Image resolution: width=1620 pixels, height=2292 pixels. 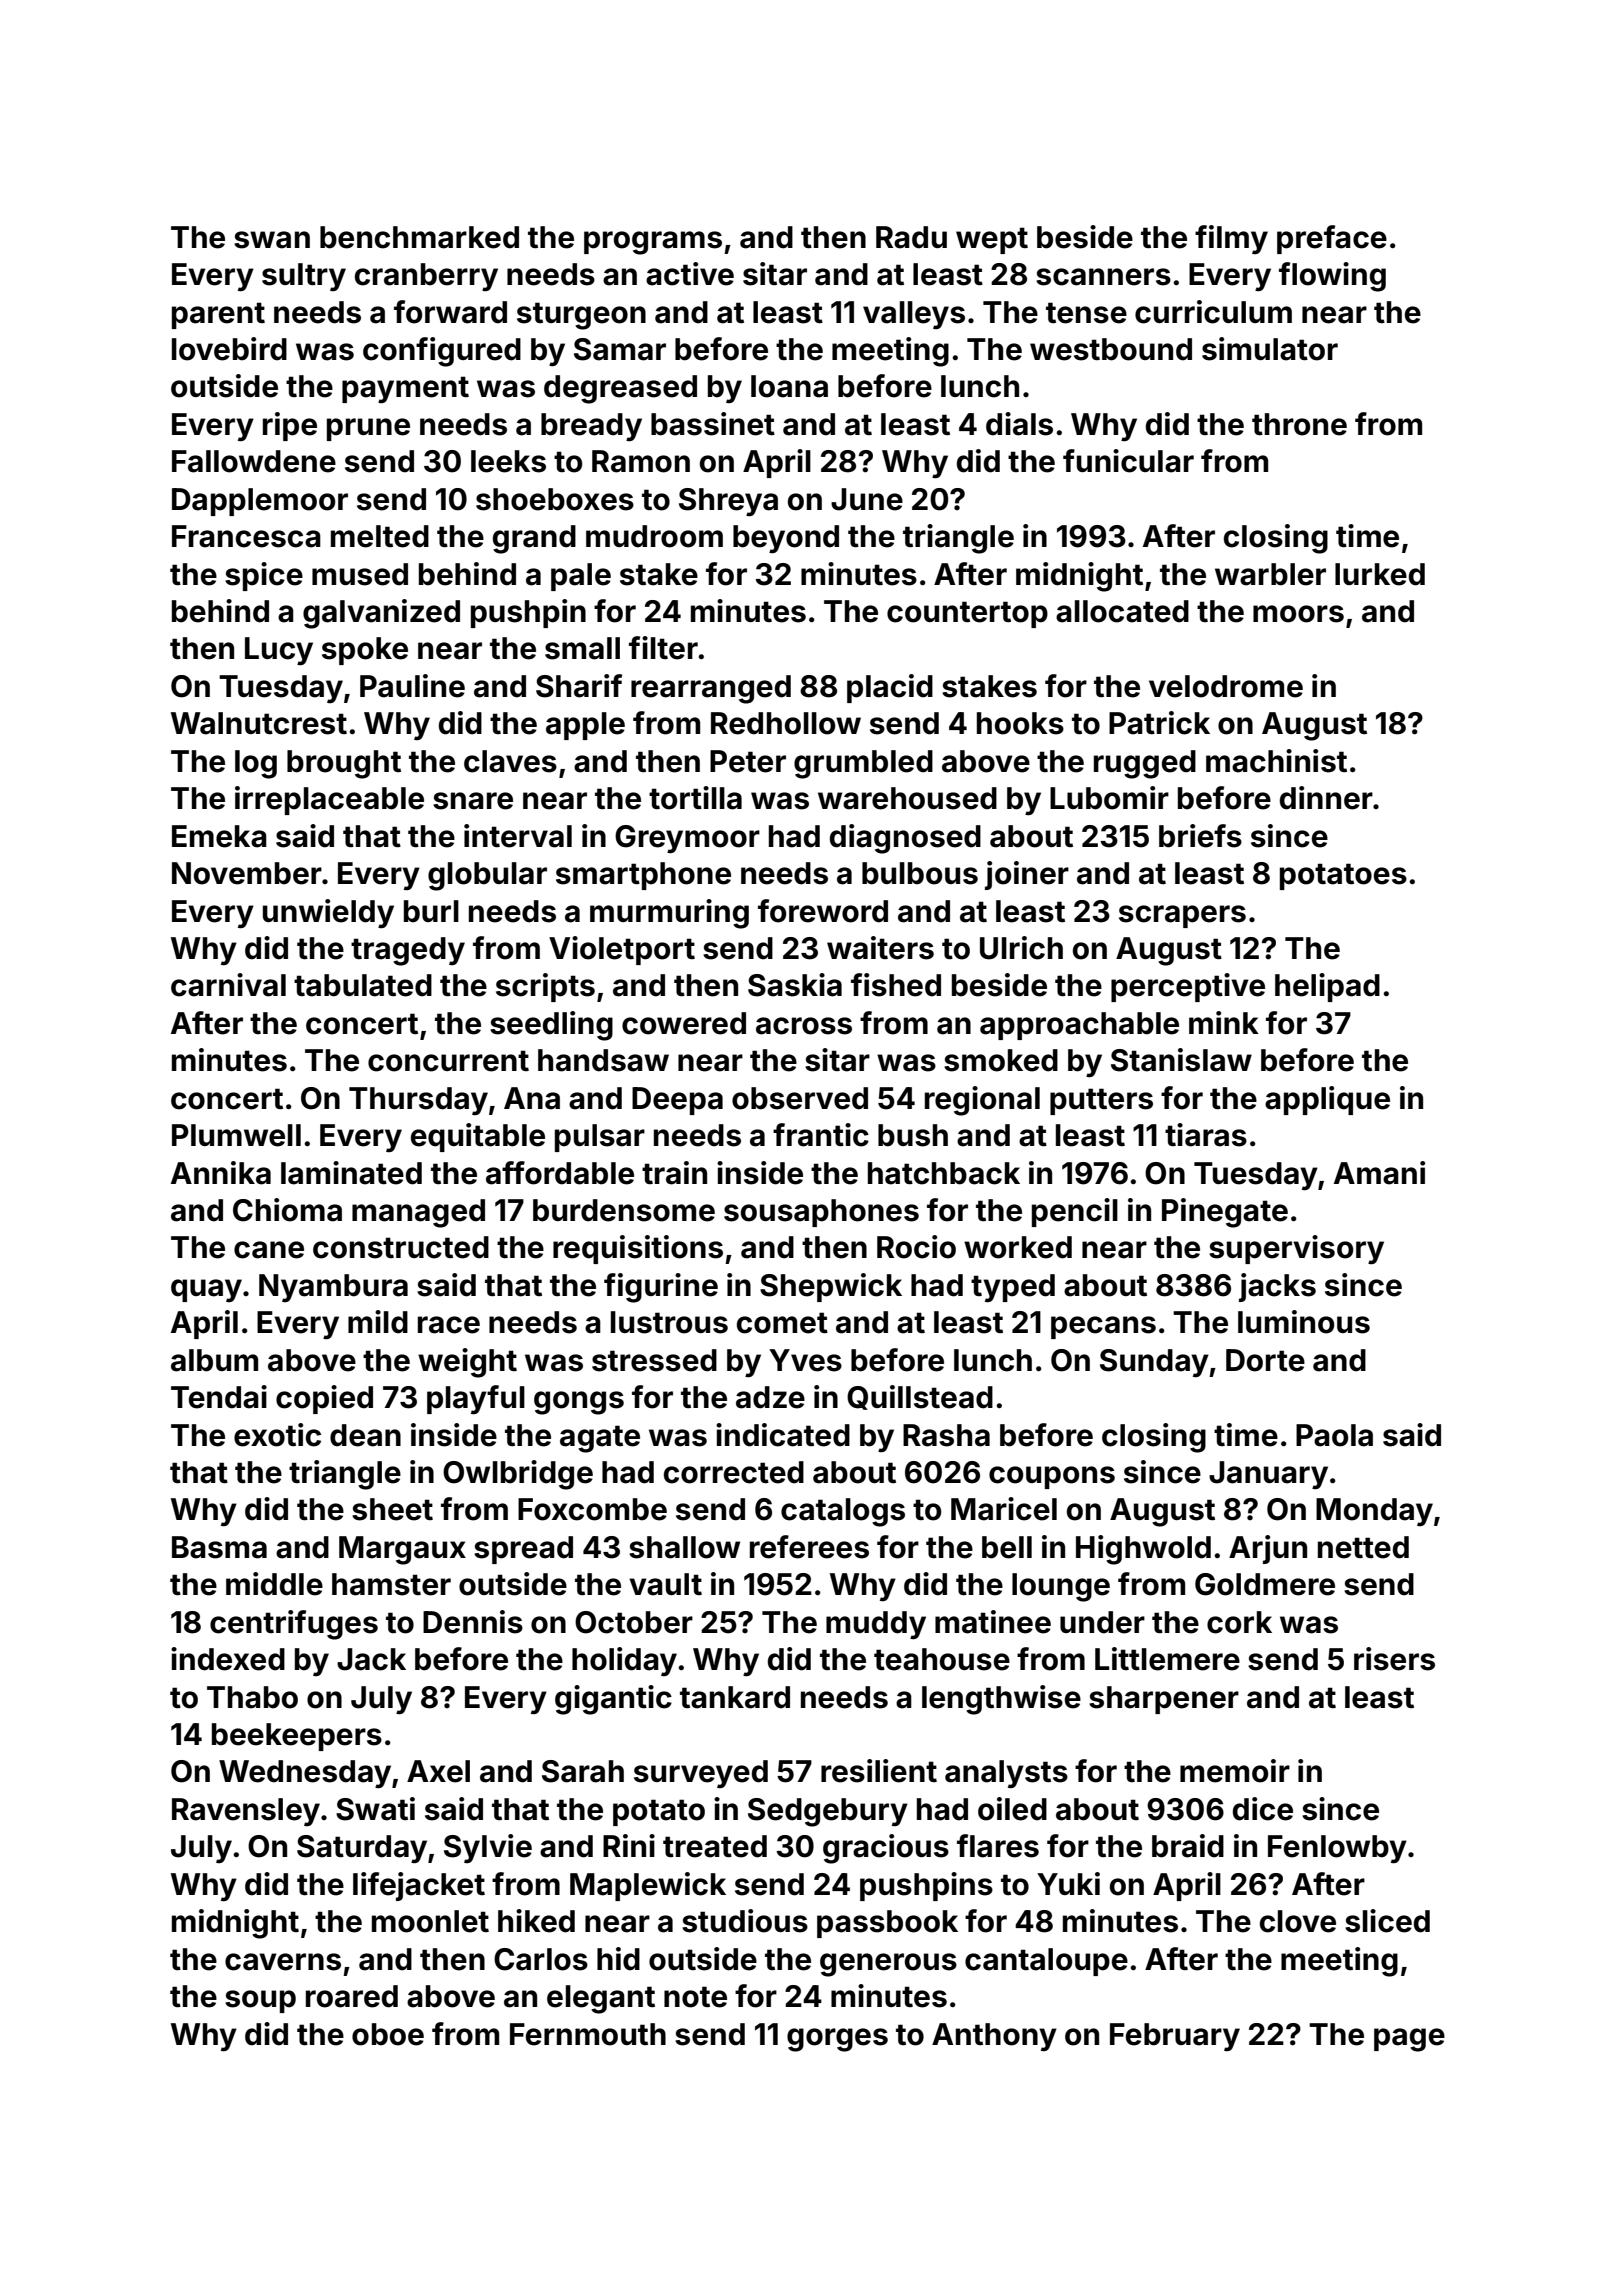 What do you see at coordinates (588, 2034) in the page?
I see `Fernmouth` at bounding box center [588, 2034].
